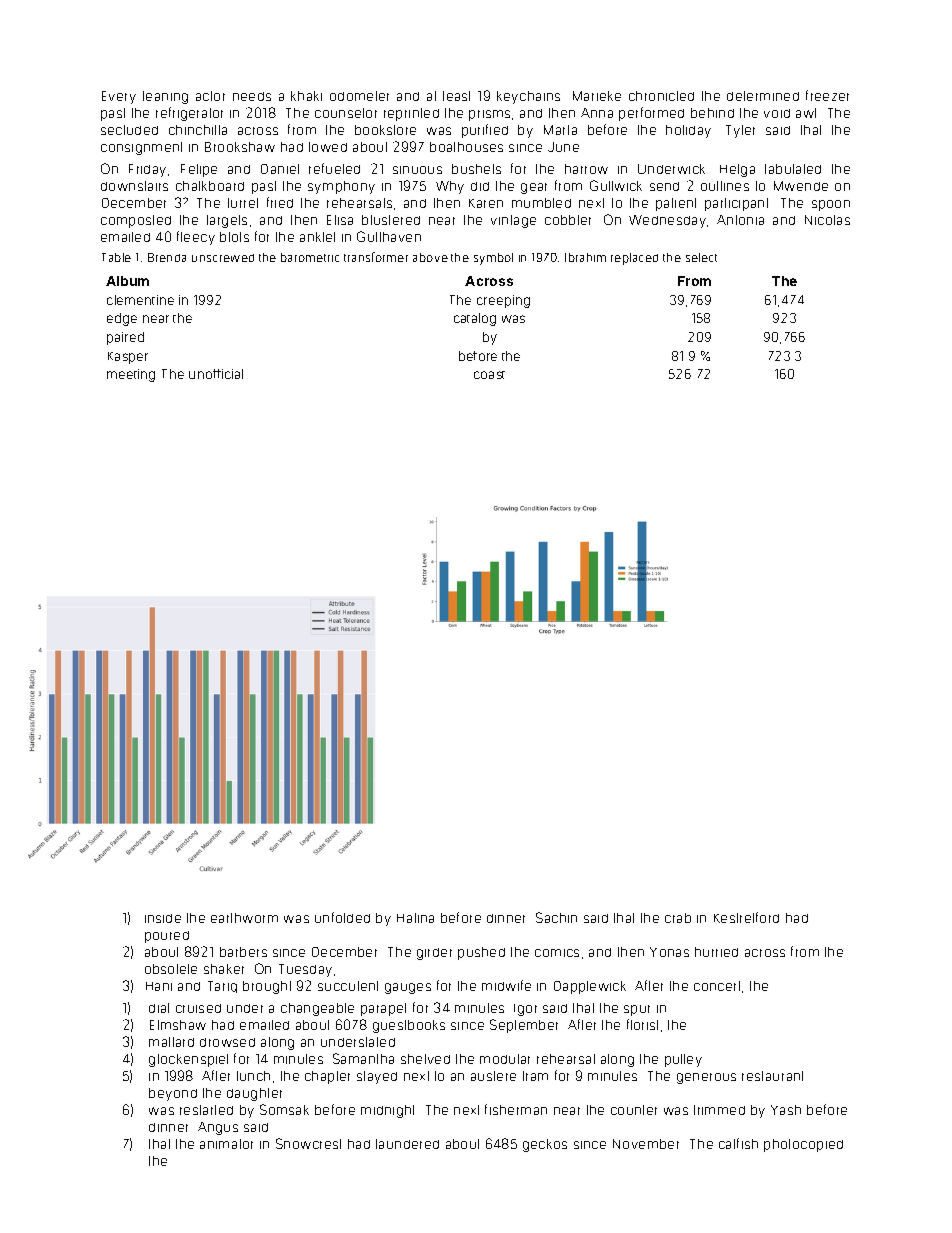 This screenshot has width=952, height=1233. Describe the element at coordinates (503, 301) in the screenshot. I see `creeping` at that location.
